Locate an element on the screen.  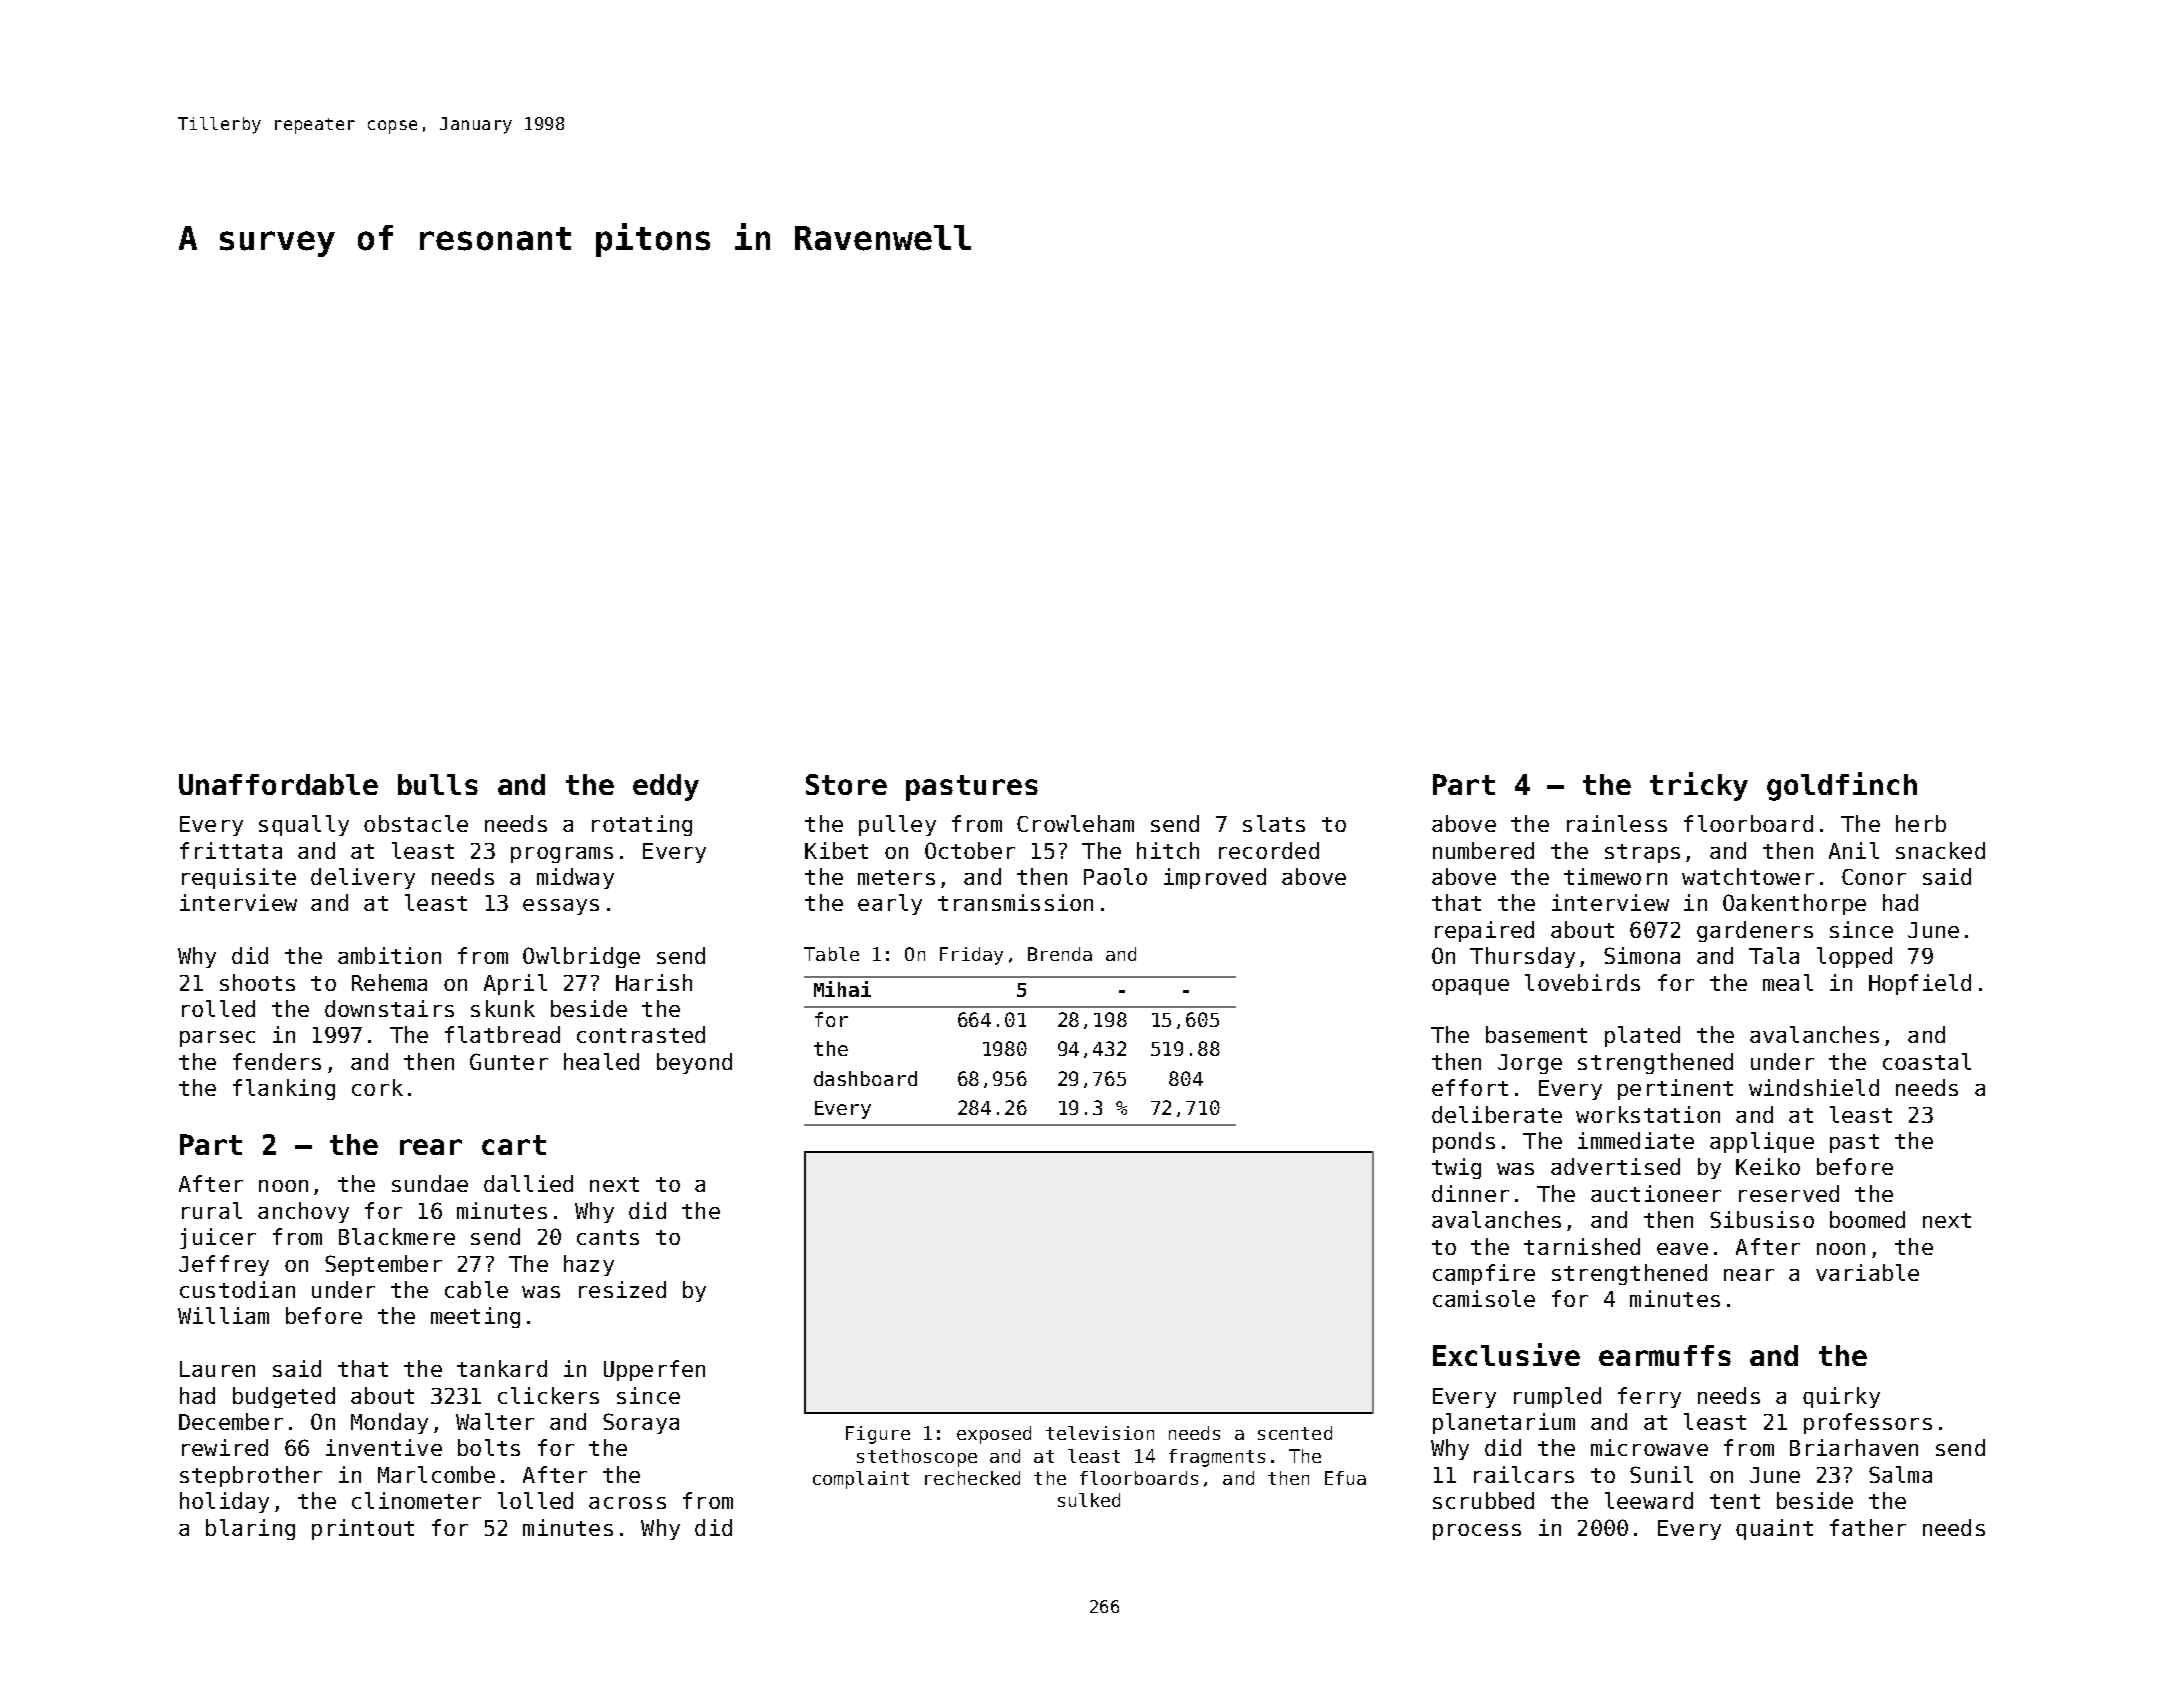
Crowleham is located at coordinates (1075, 823).
